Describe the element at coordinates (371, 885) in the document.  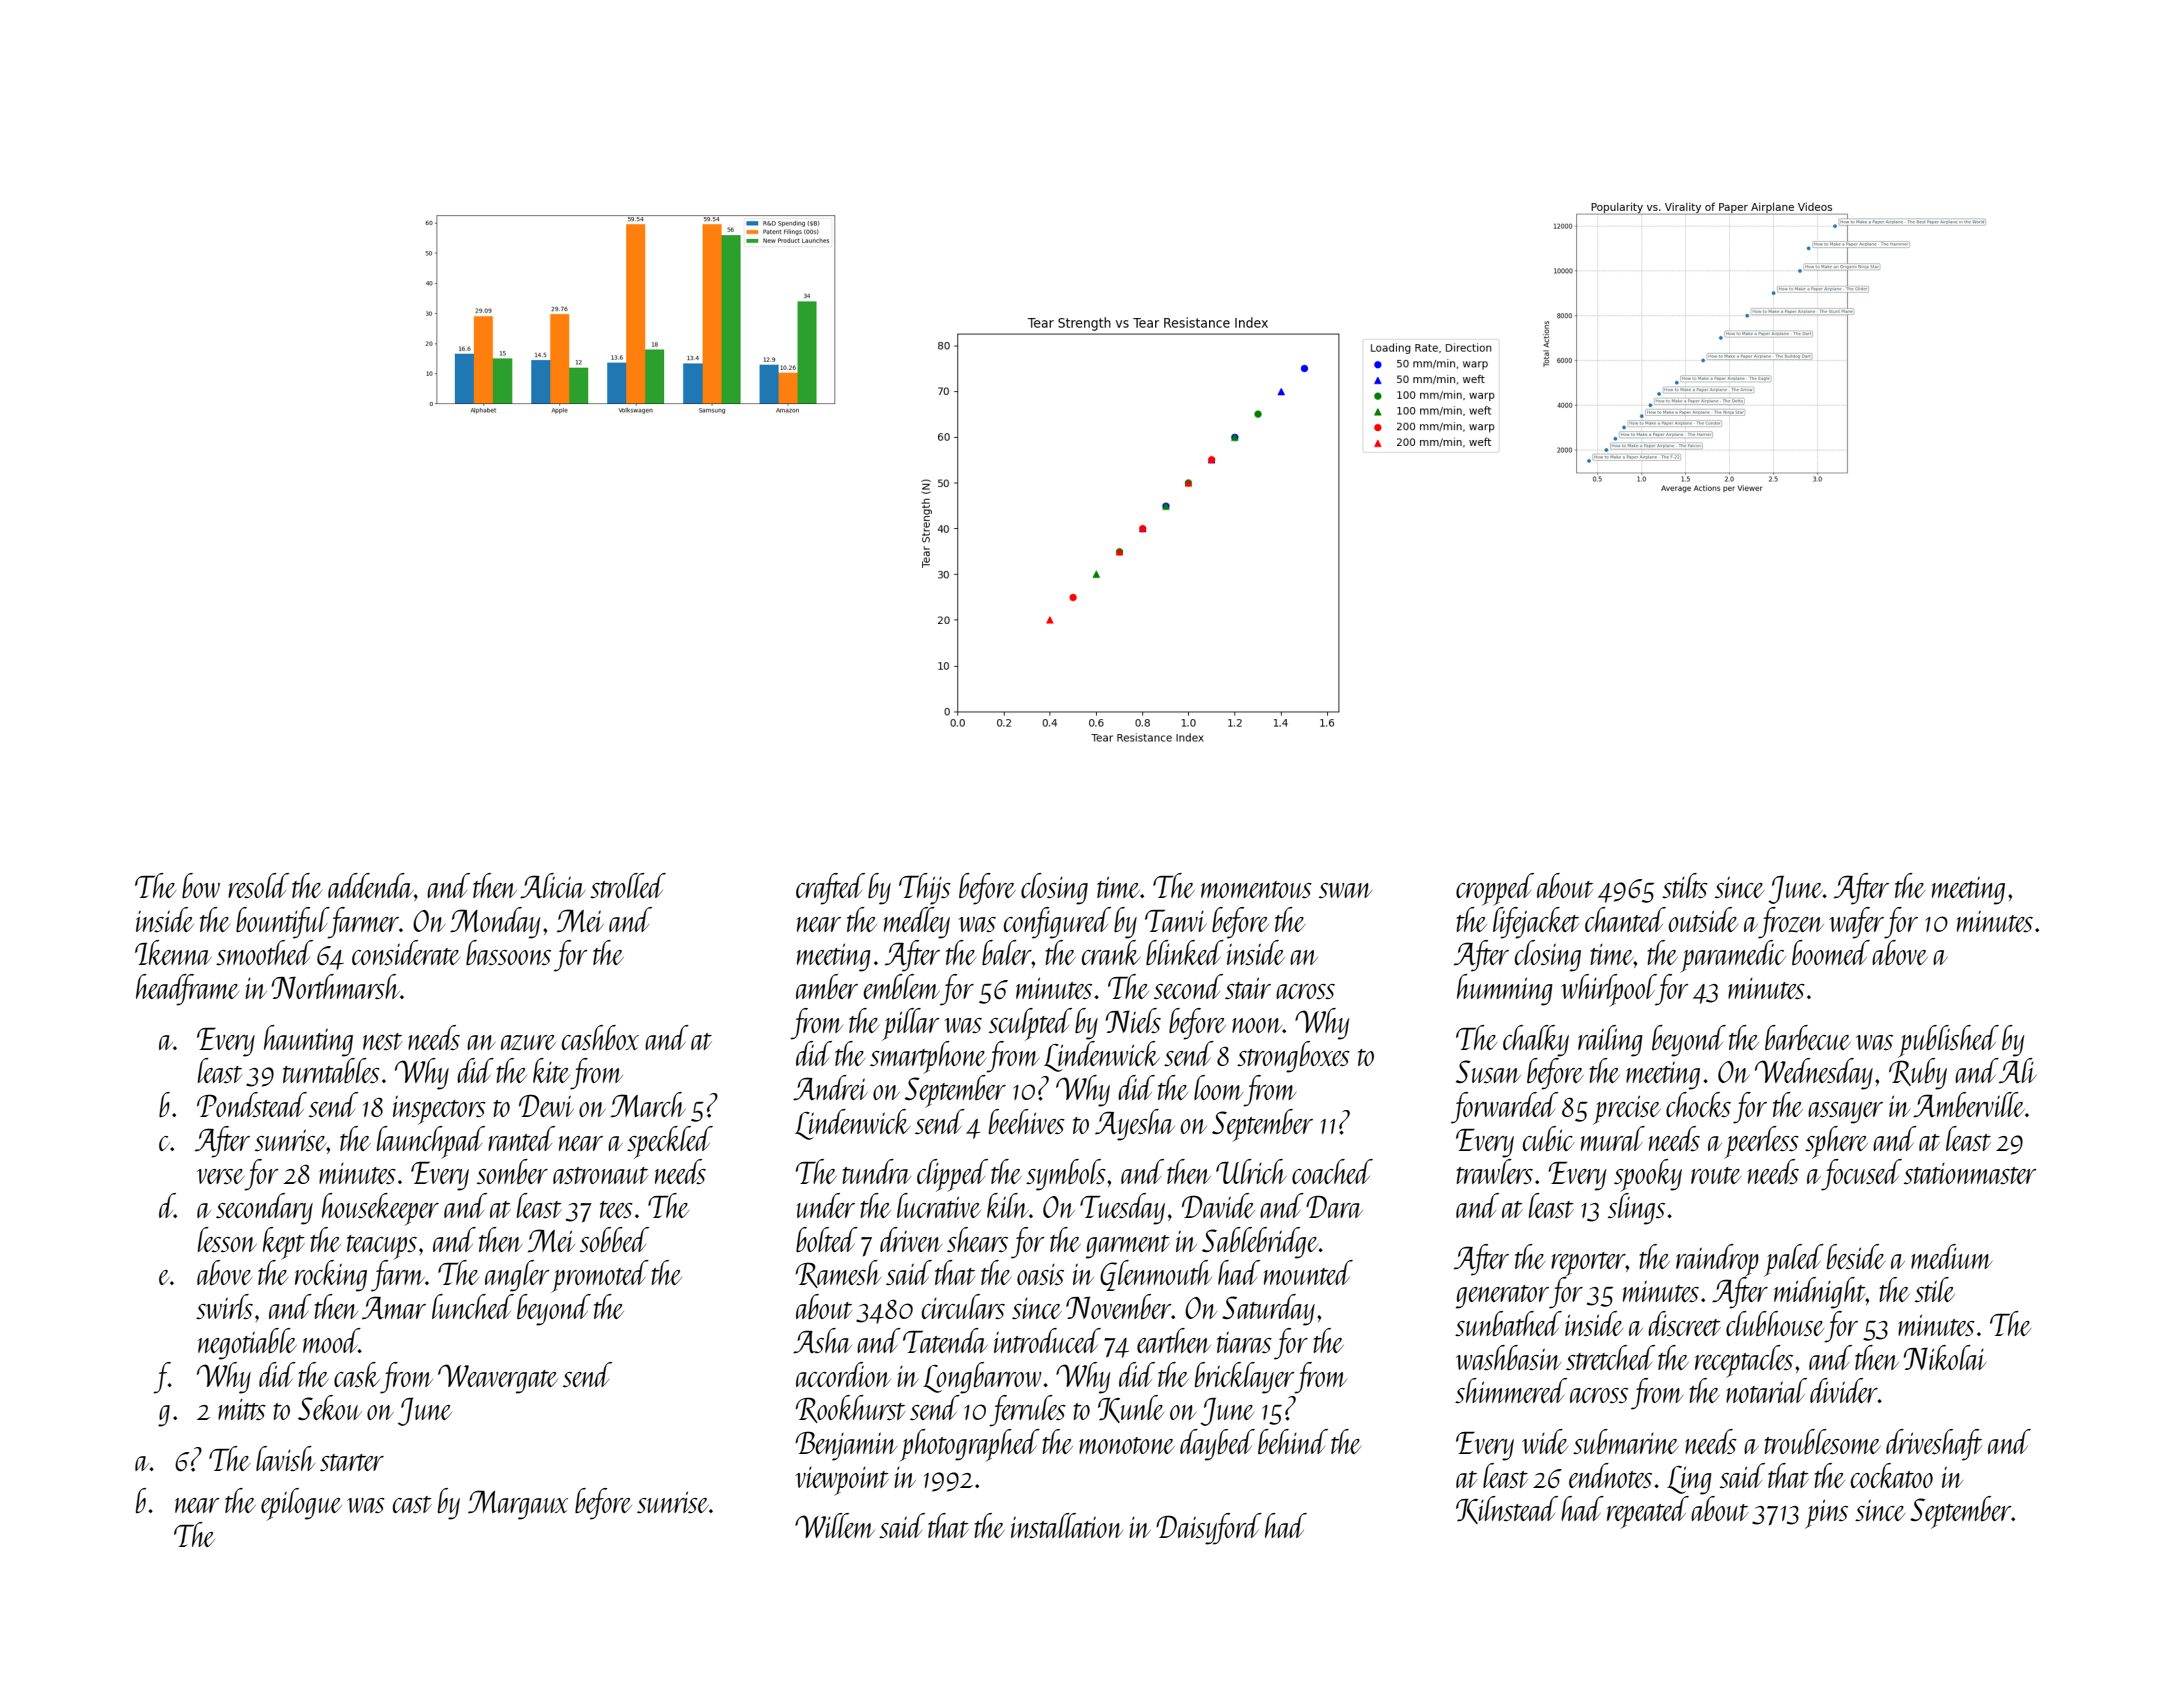
I see `addenda` at that location.
